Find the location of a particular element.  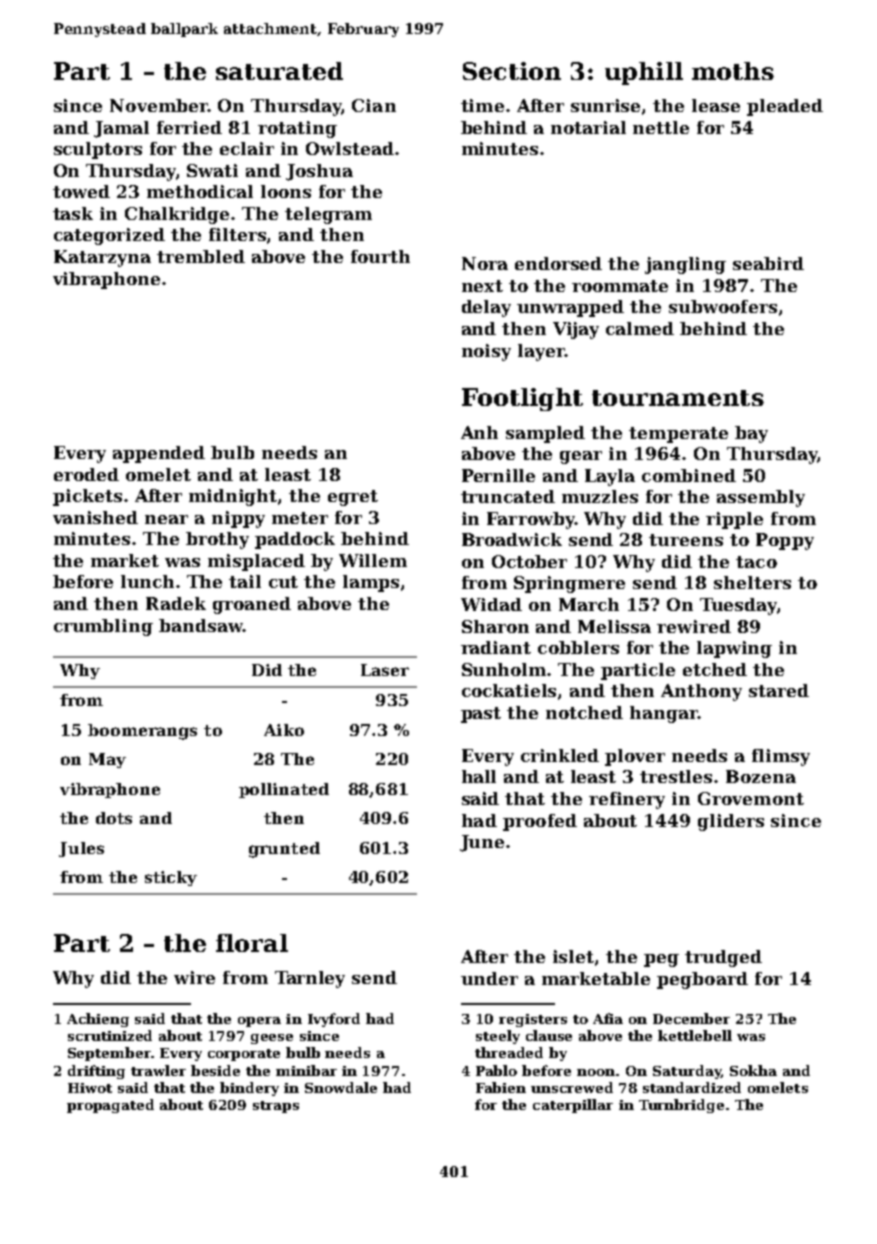

calmed is located at coordinates (640, 328).
